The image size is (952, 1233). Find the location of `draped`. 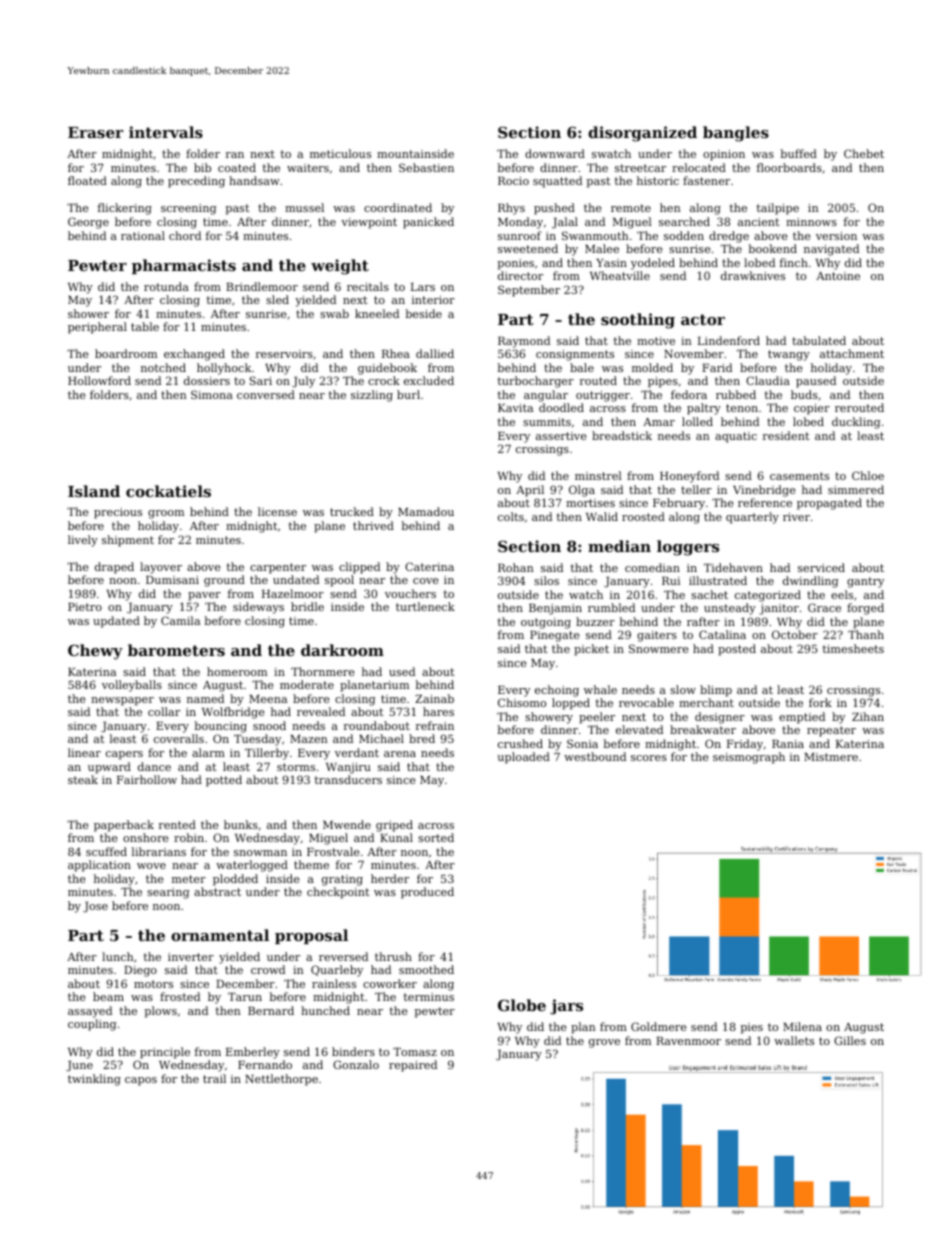

draped is located at coordinates (114, 568).
